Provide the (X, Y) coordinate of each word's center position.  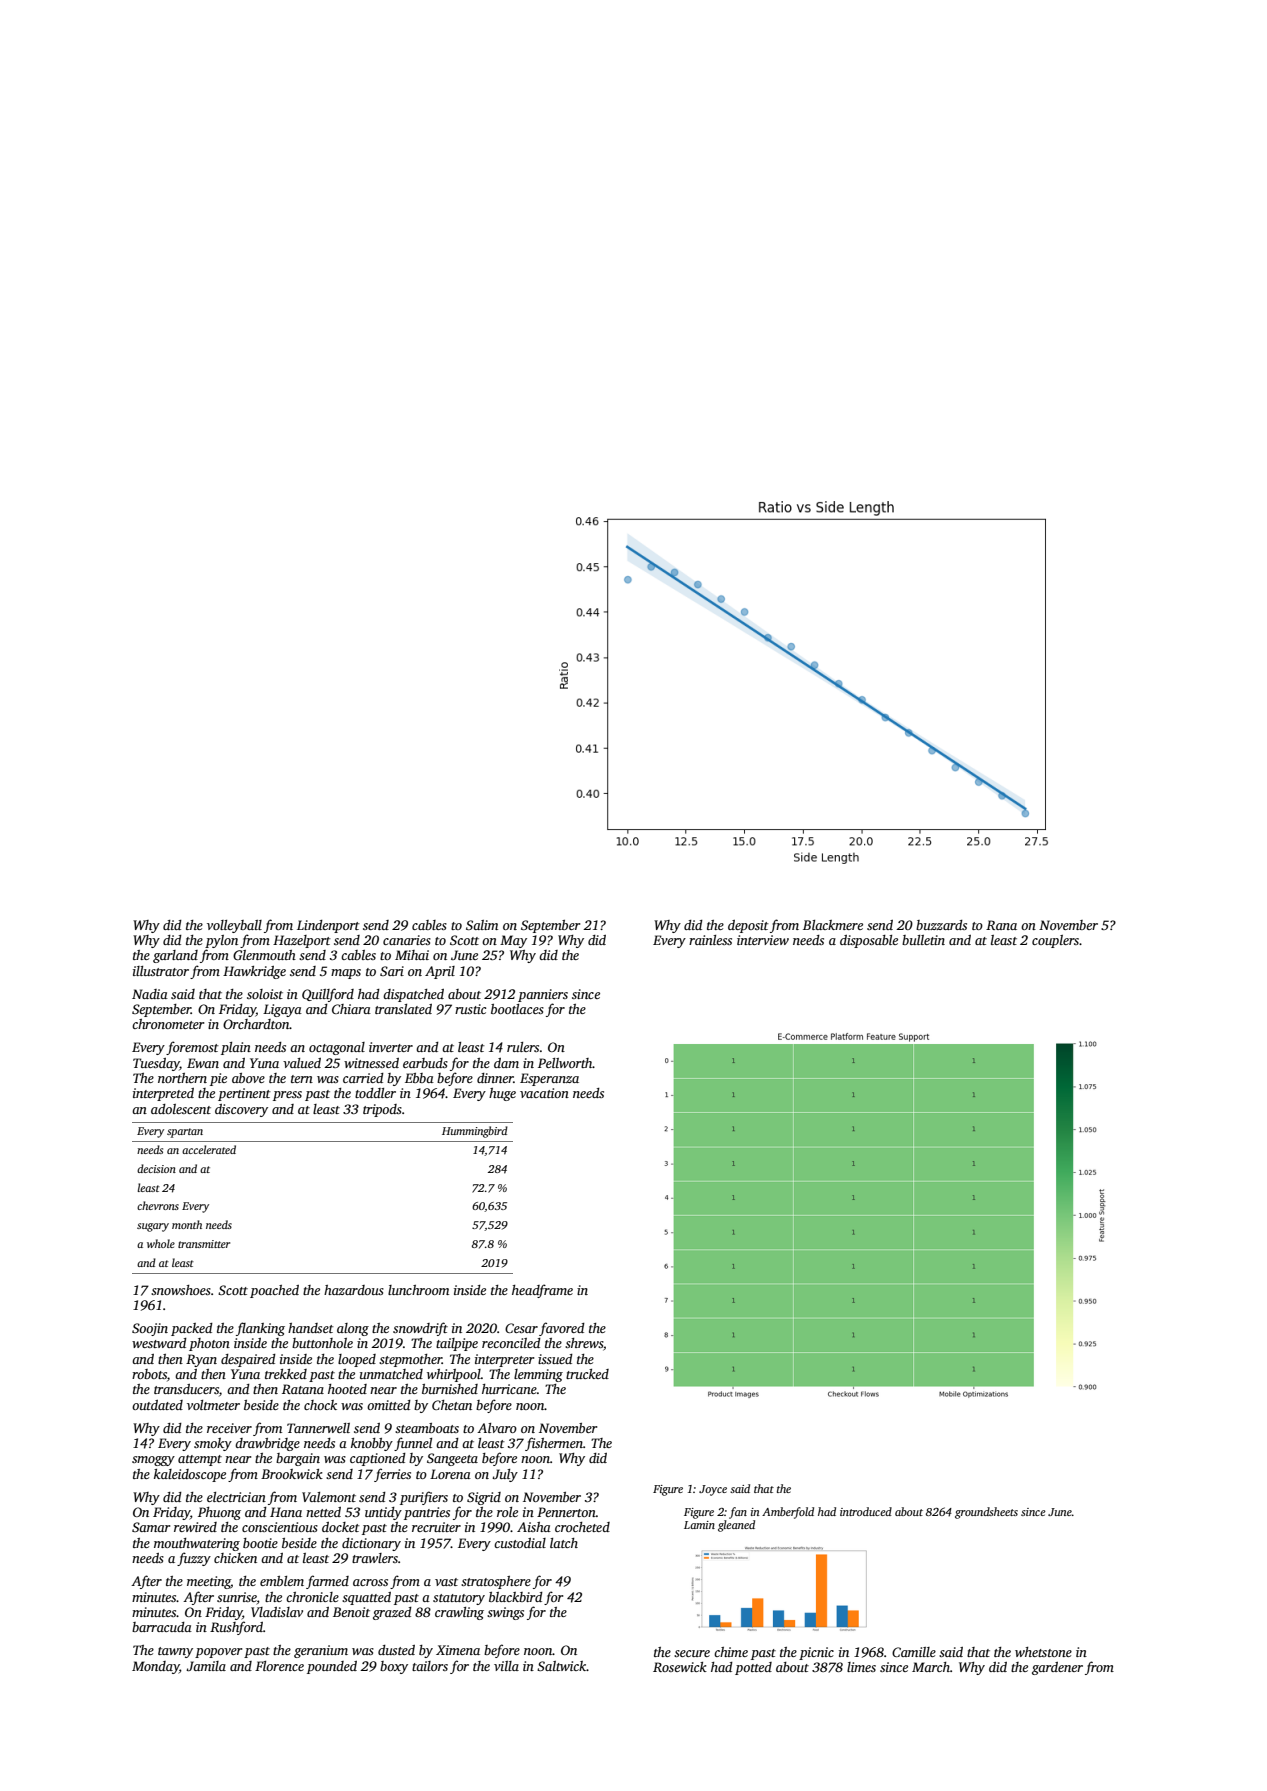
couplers (1055, 941)
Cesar (521, 1328)
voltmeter (213, 1405)
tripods (382, 1110)
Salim (482, 925)
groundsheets (986, 1513)
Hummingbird (475, 1132)
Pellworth (565, 1063)
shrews (584, 1343)
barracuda (162, 1627)
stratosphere (496, 1582)
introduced (866, 1511)
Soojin (150, 1329)
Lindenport (328, 926)
